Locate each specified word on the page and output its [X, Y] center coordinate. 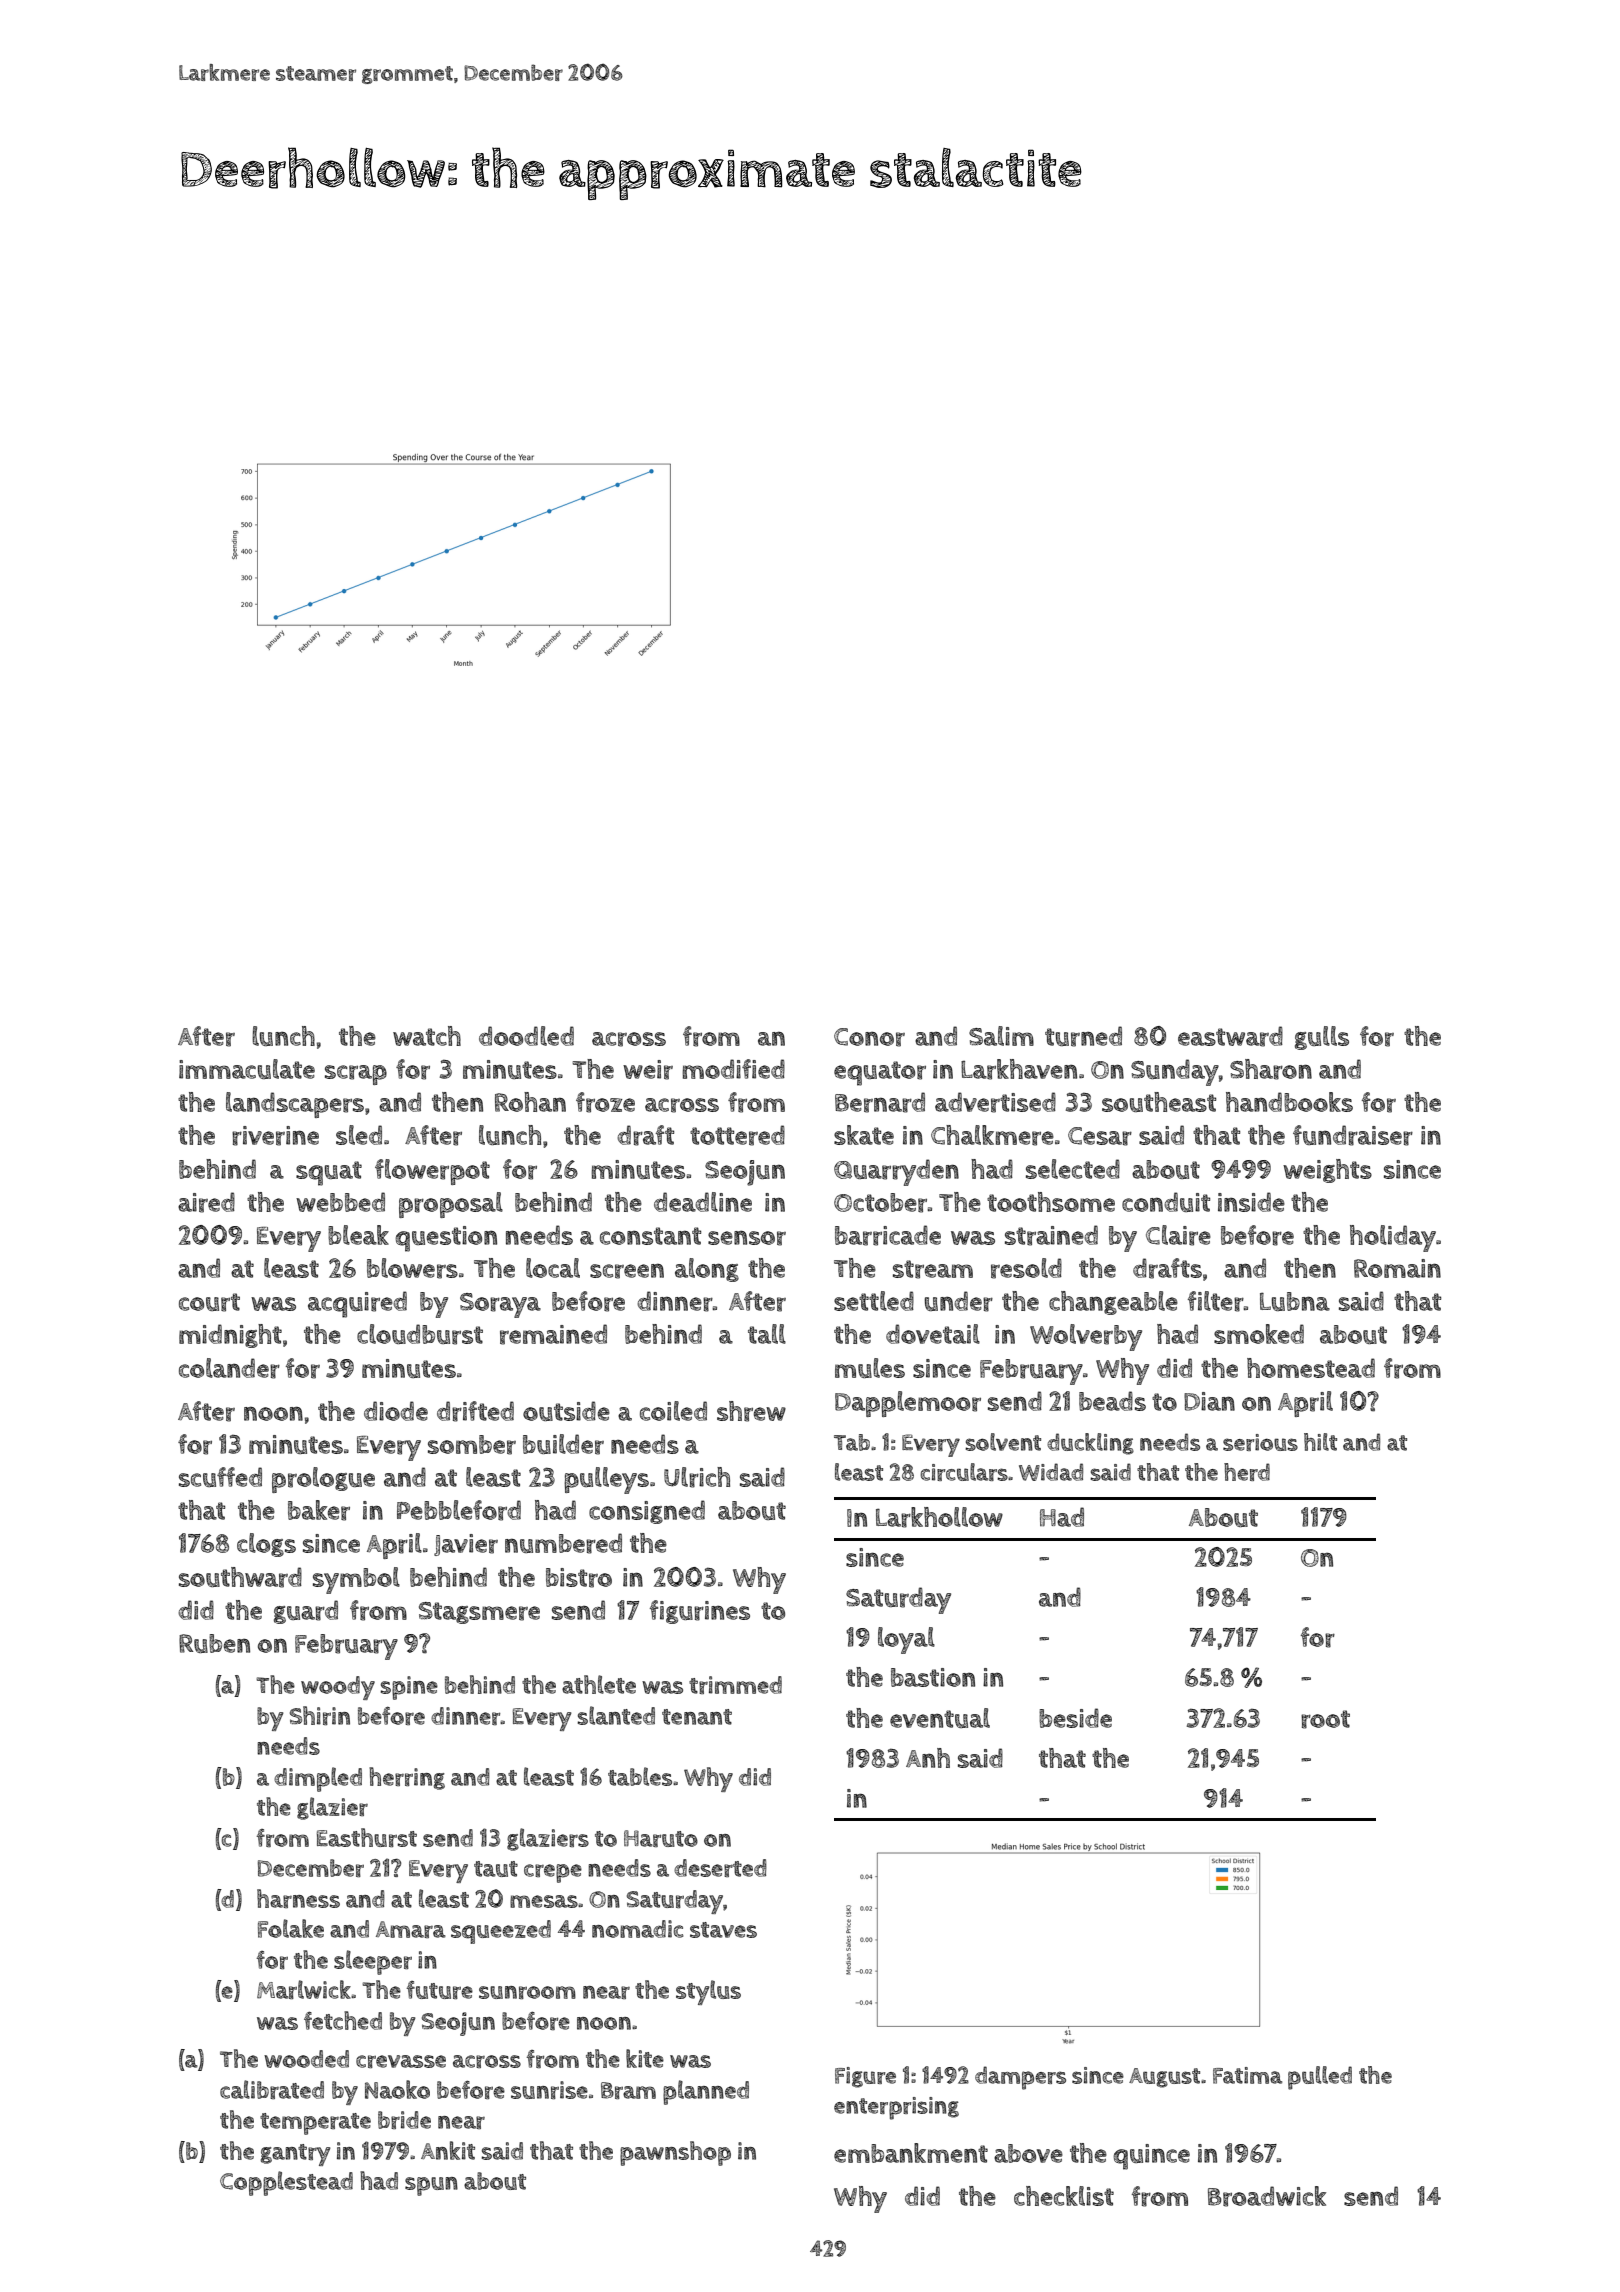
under [959, 1301]
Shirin [320, 1715]
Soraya [500, 1305]
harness [298, 1898]
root [1325, 1719]
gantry [296, 2155]
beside [1075, 1718]
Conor [869, 1037]
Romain [1397, 1268]
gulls [1322, 1038]
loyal [906, 1640]
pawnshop [675, 2153]
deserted [720, 1868]
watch [427, 1036]
